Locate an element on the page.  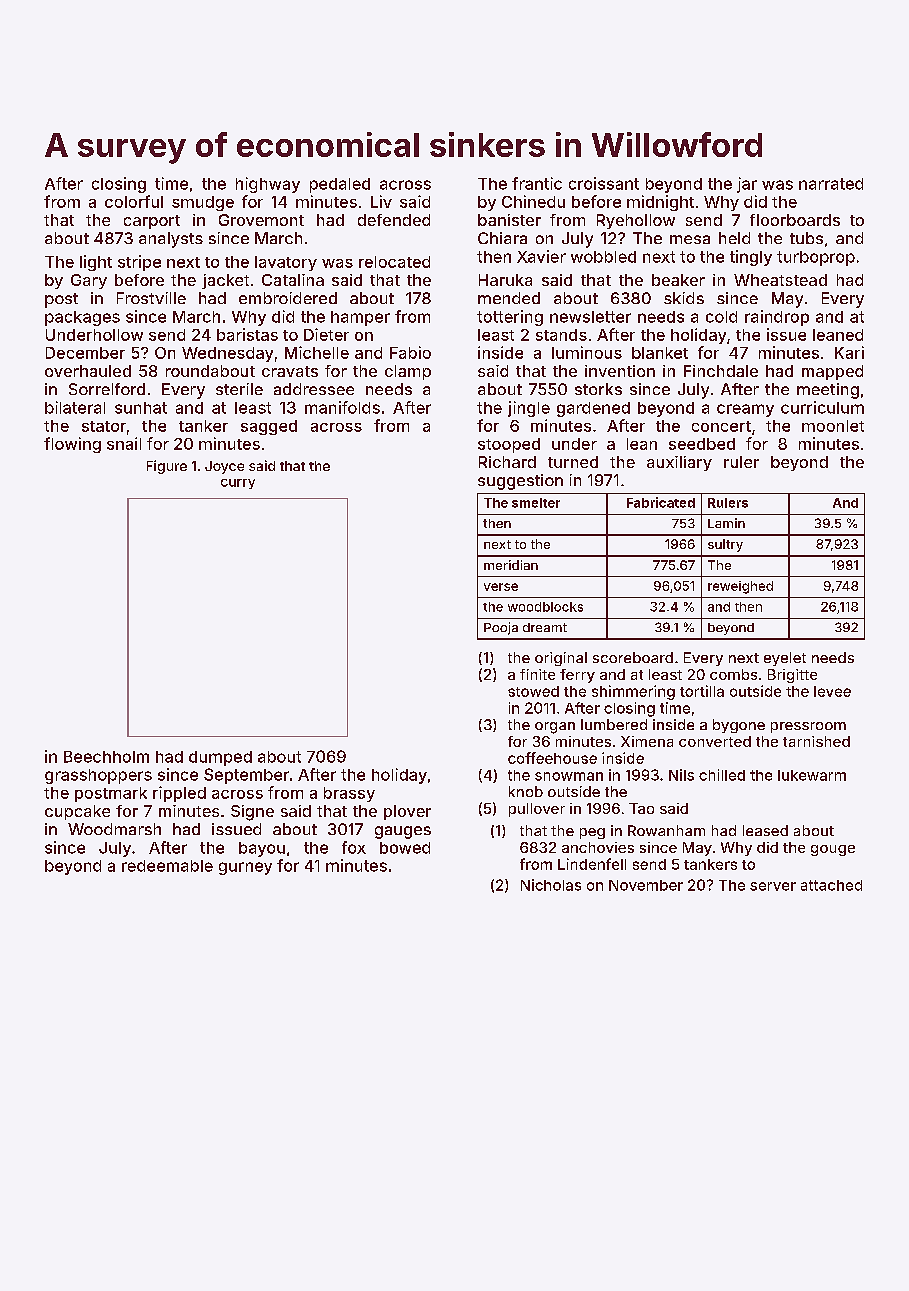
reweighed is located at coordinates (740, 587).
